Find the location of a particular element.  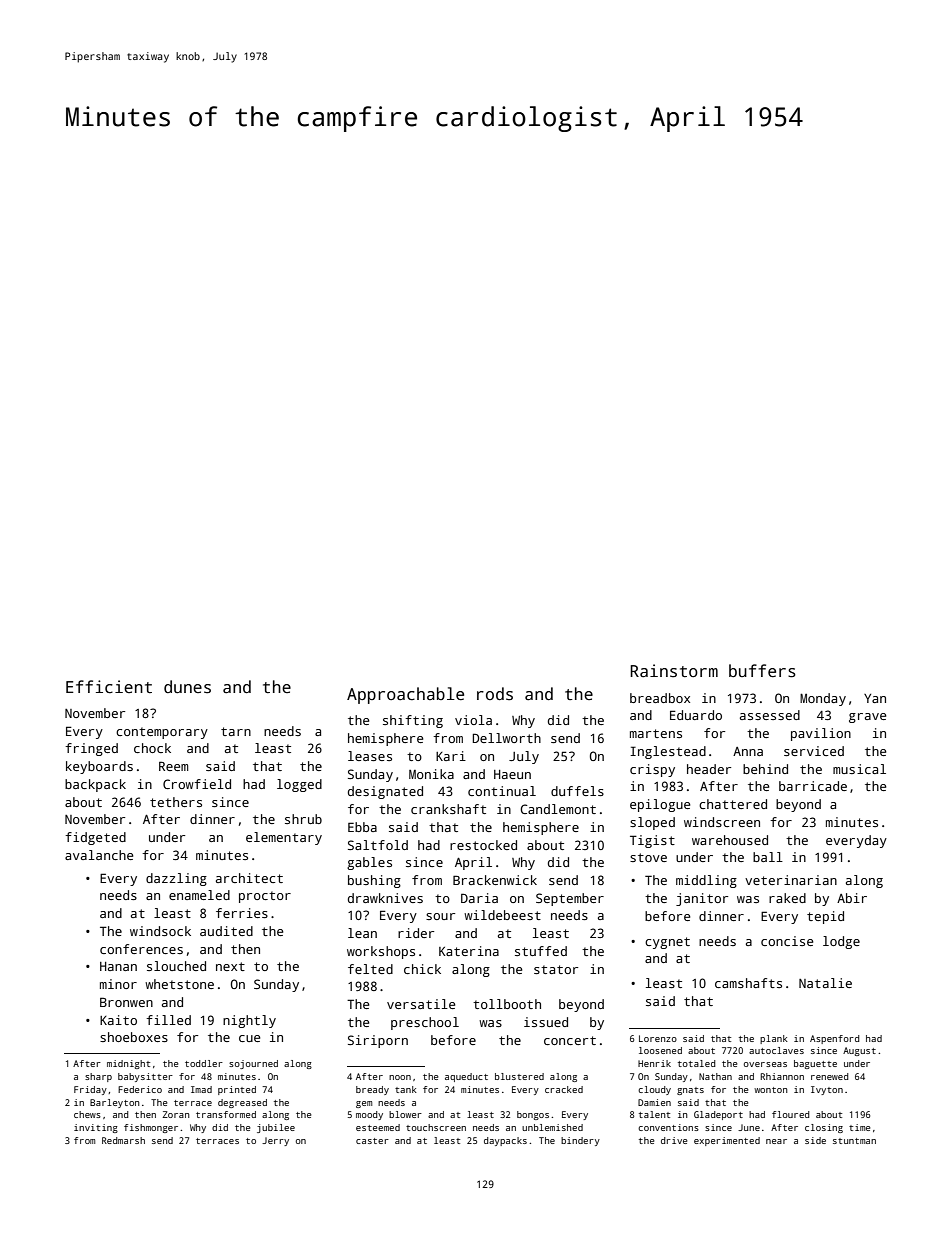

enameled is located at coordinates (199, 895).
